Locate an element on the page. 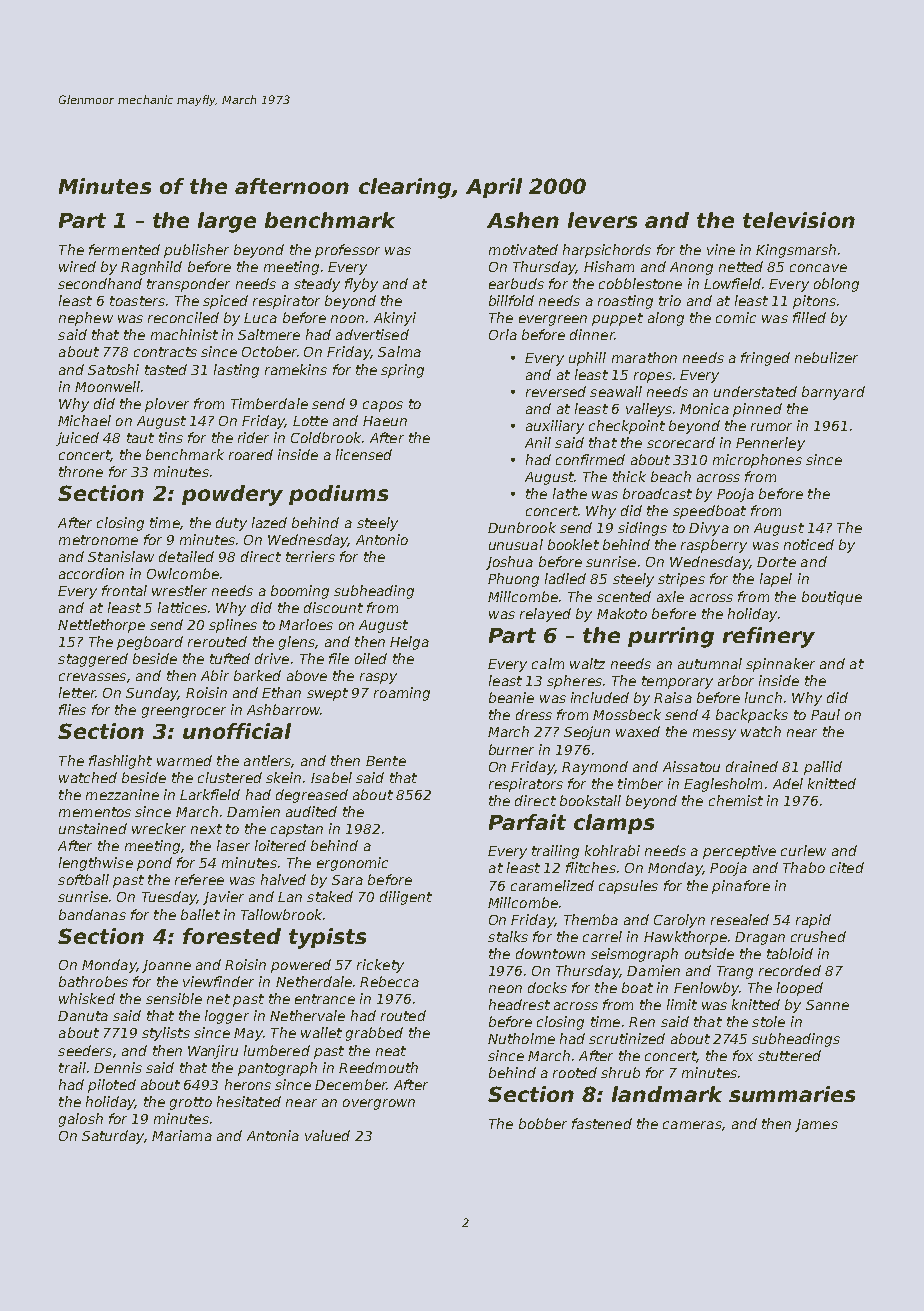 The height and width of the image is (1311, 924). warmed is located at coordinates (184, 760).
